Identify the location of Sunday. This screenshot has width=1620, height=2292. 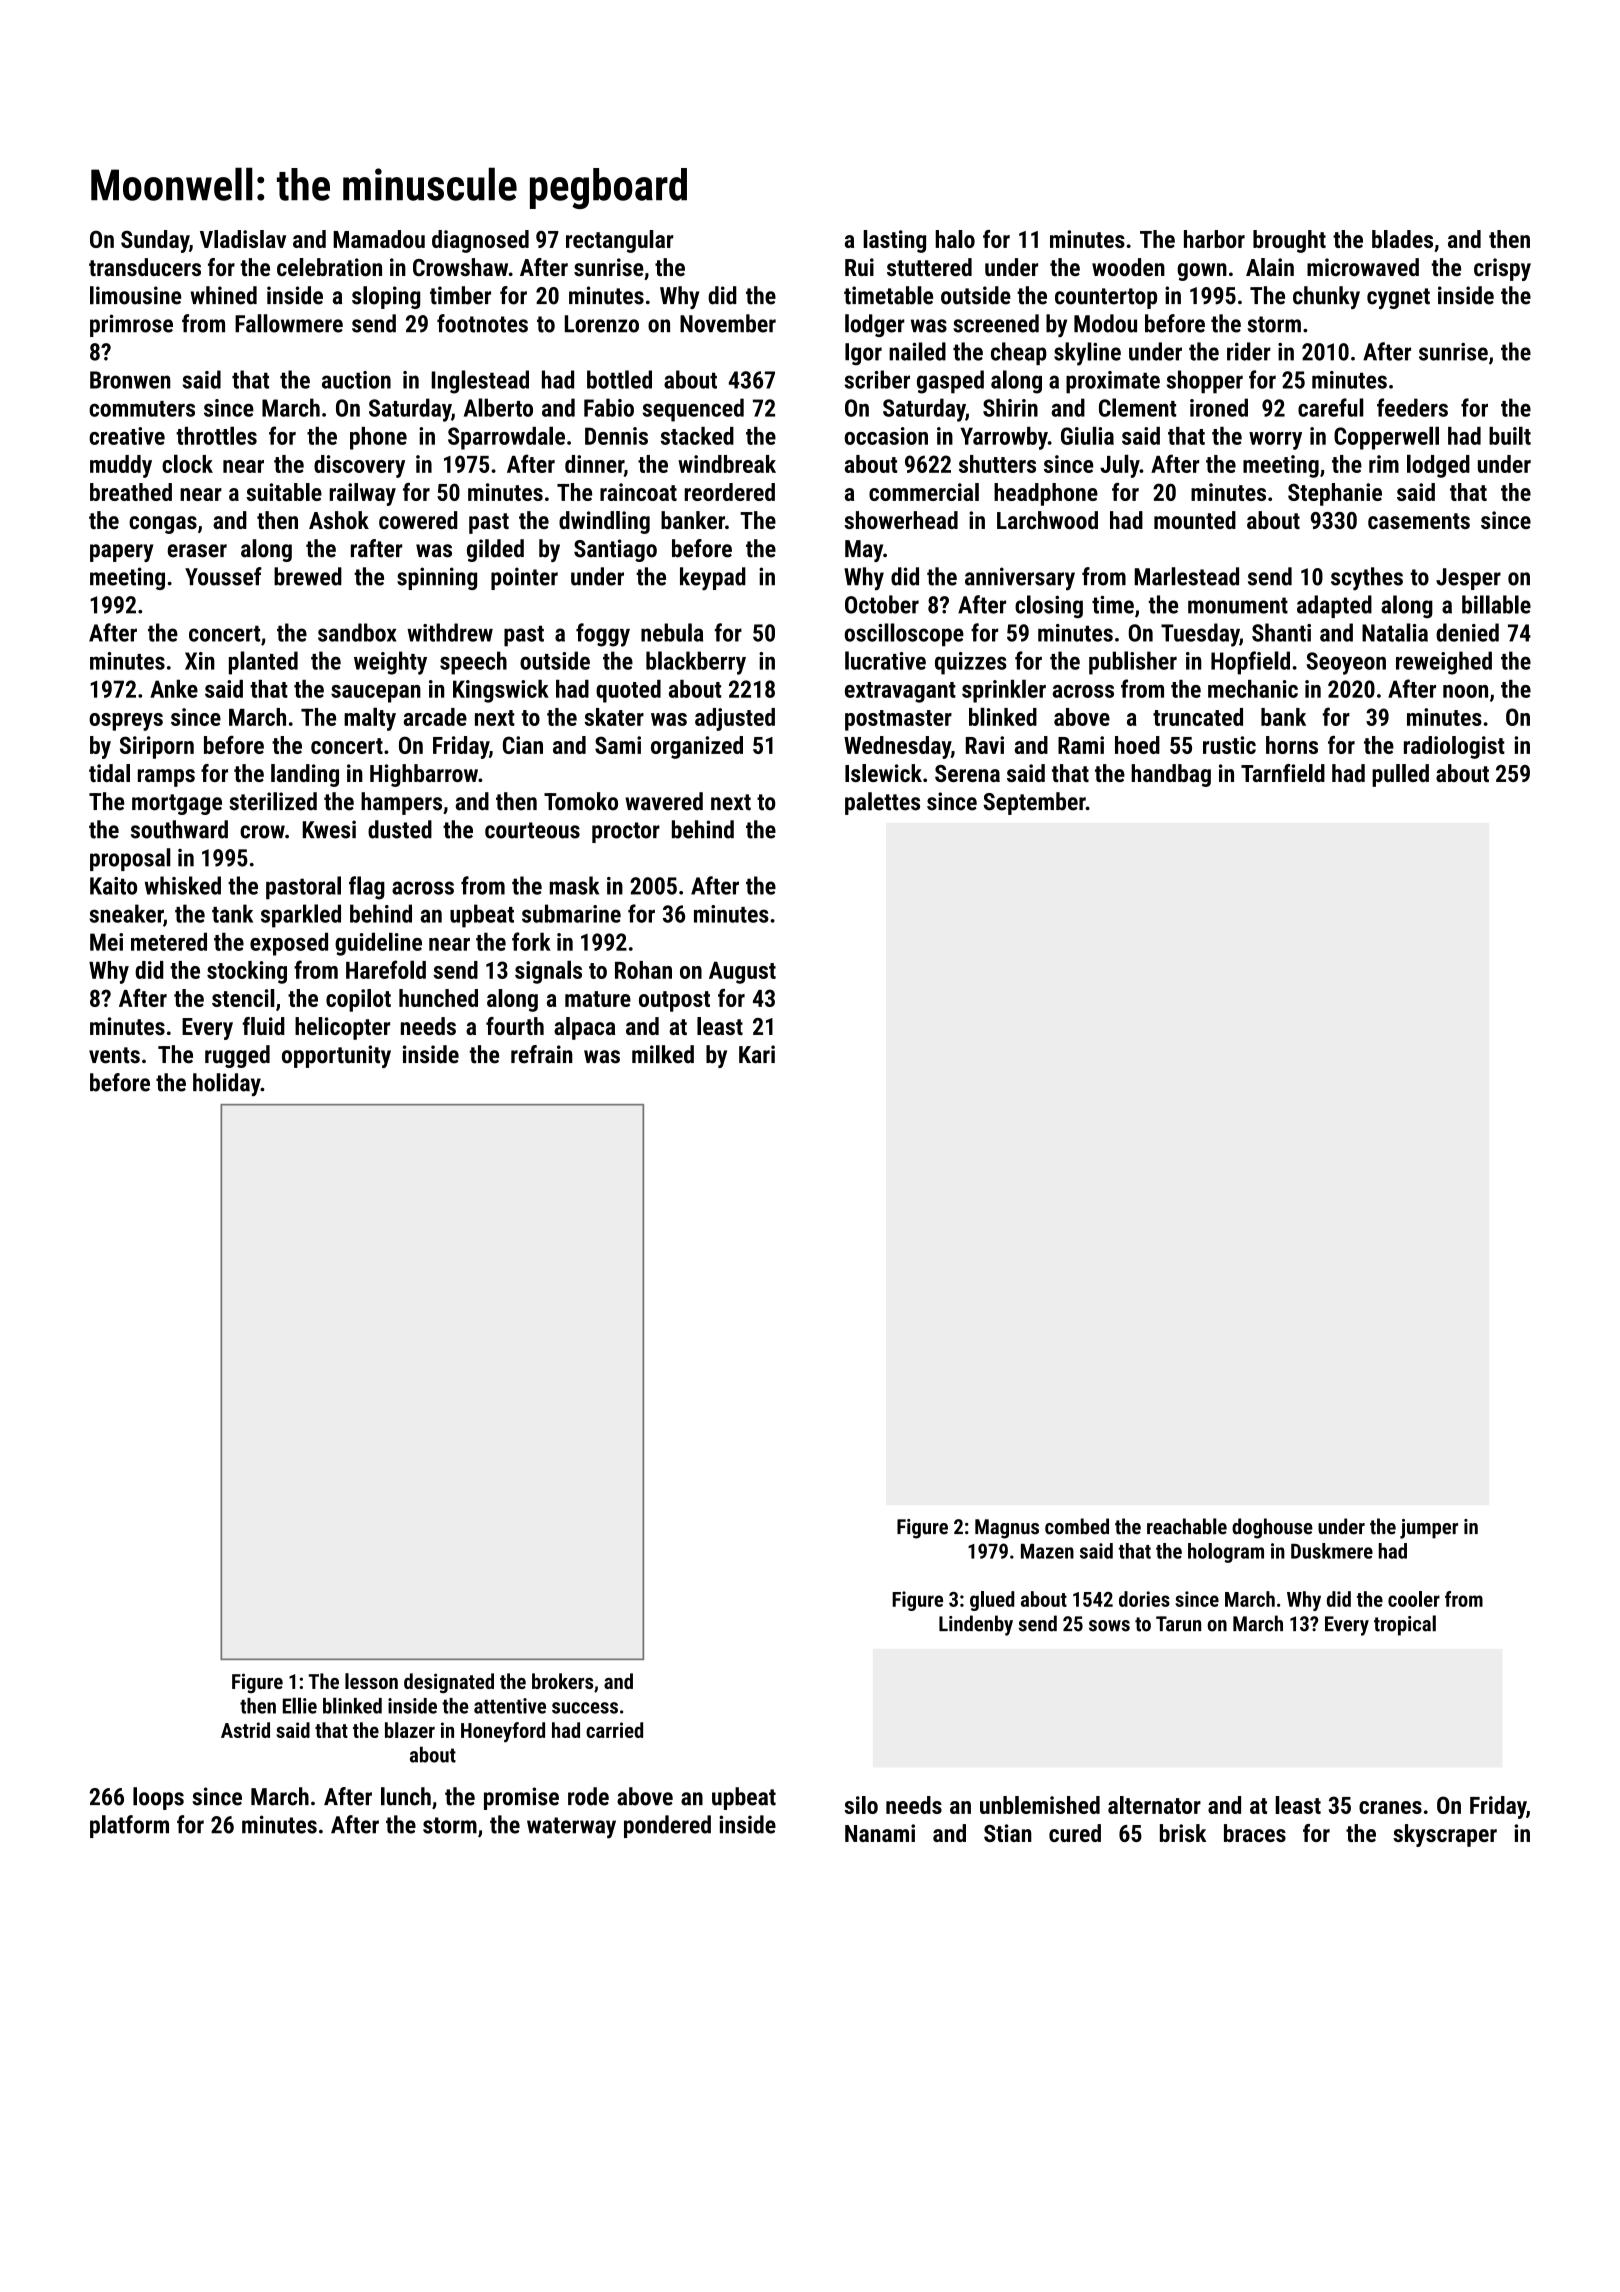
(155, 241).
